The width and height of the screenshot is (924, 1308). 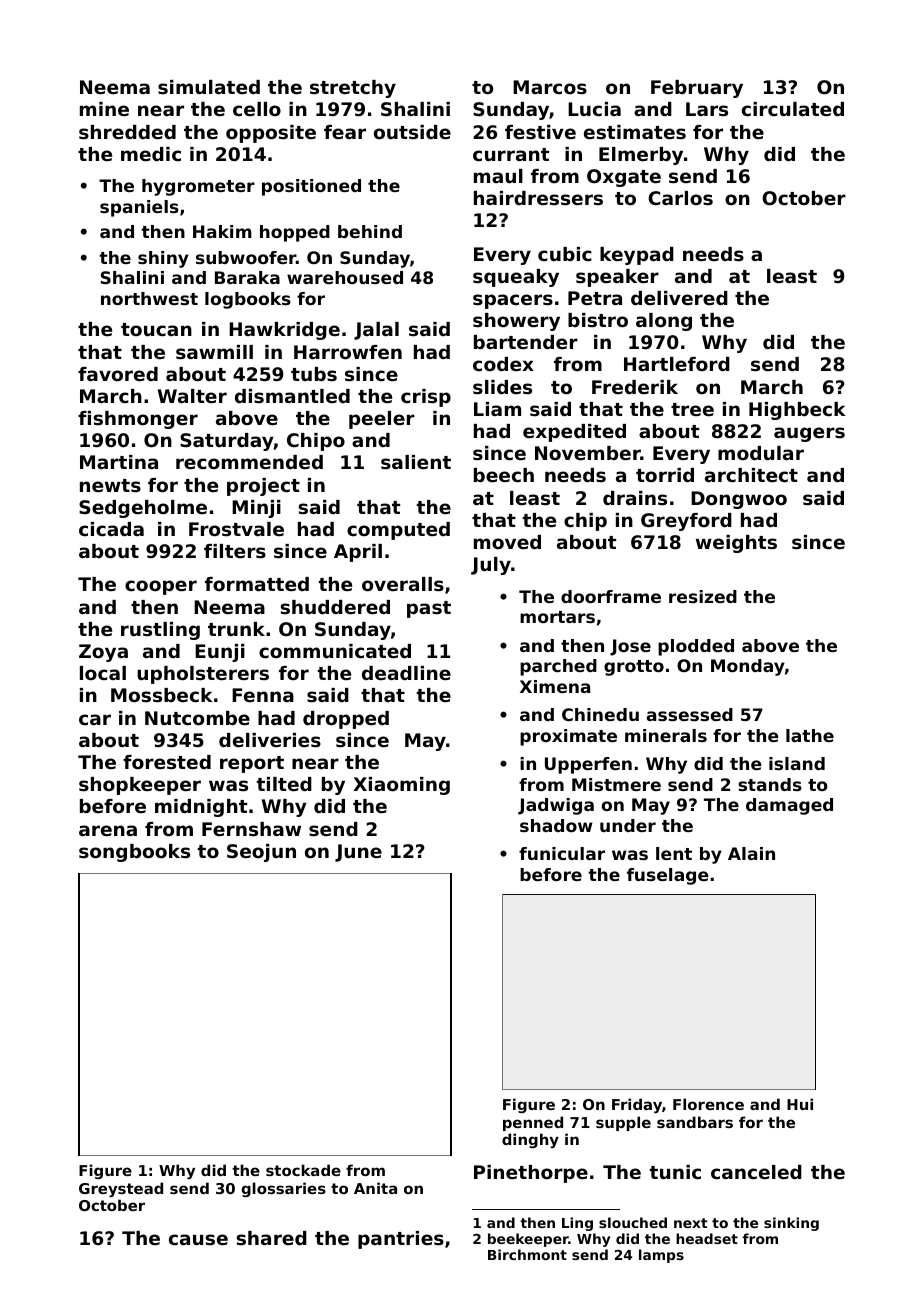 I want to click on Highbeck, so click(x=797, y=411).
